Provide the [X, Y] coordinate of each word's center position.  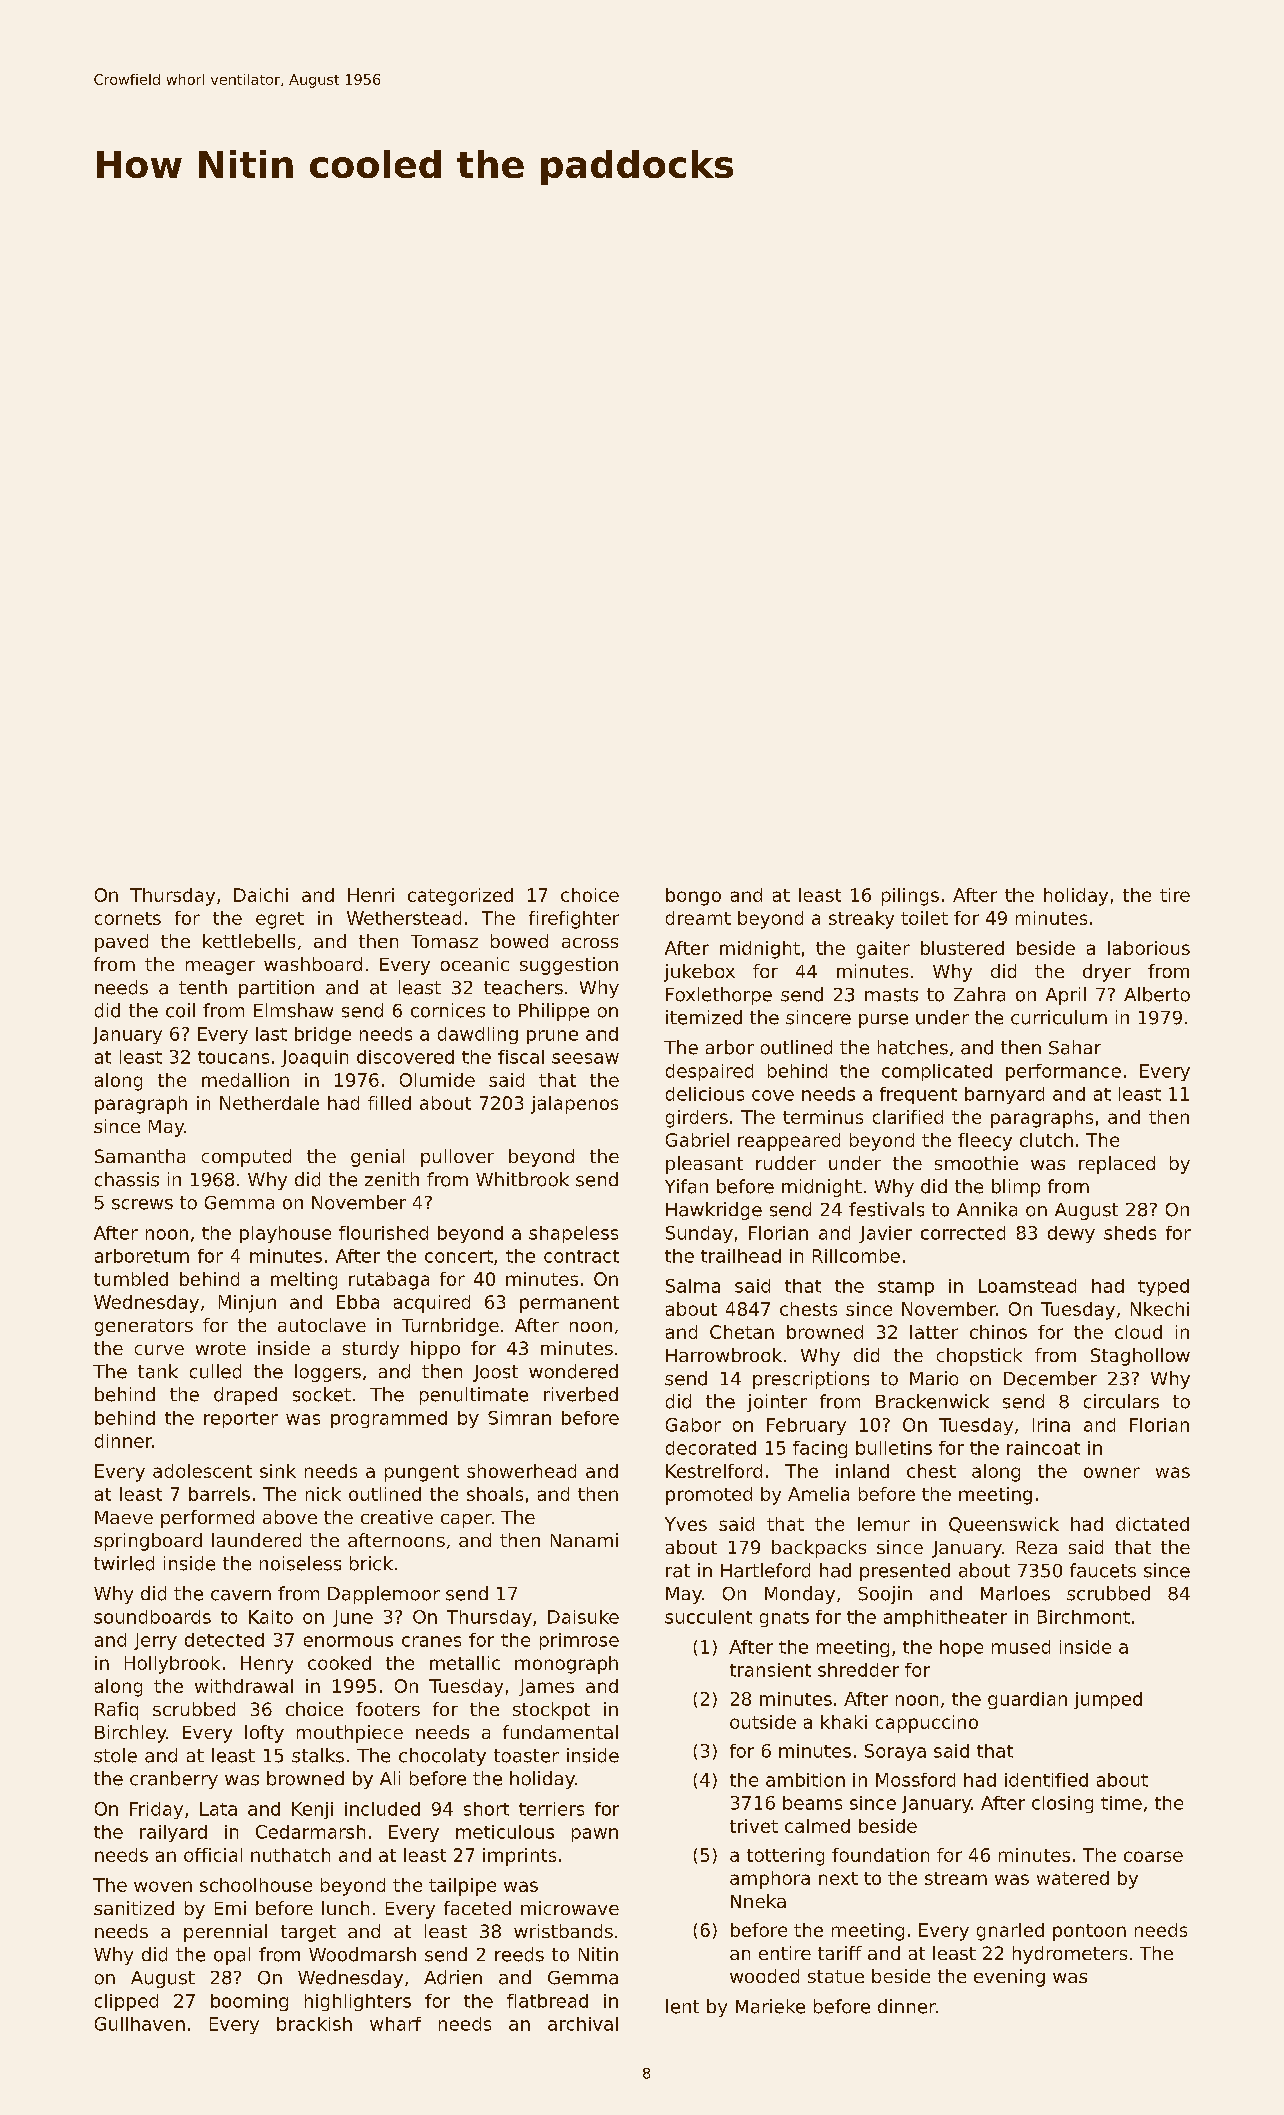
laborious [1149, 948]
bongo [693, 897]
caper [466, 1521]
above [290, 1517]
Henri [371, 895]
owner [1112, 1472]
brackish [314, 2024]
